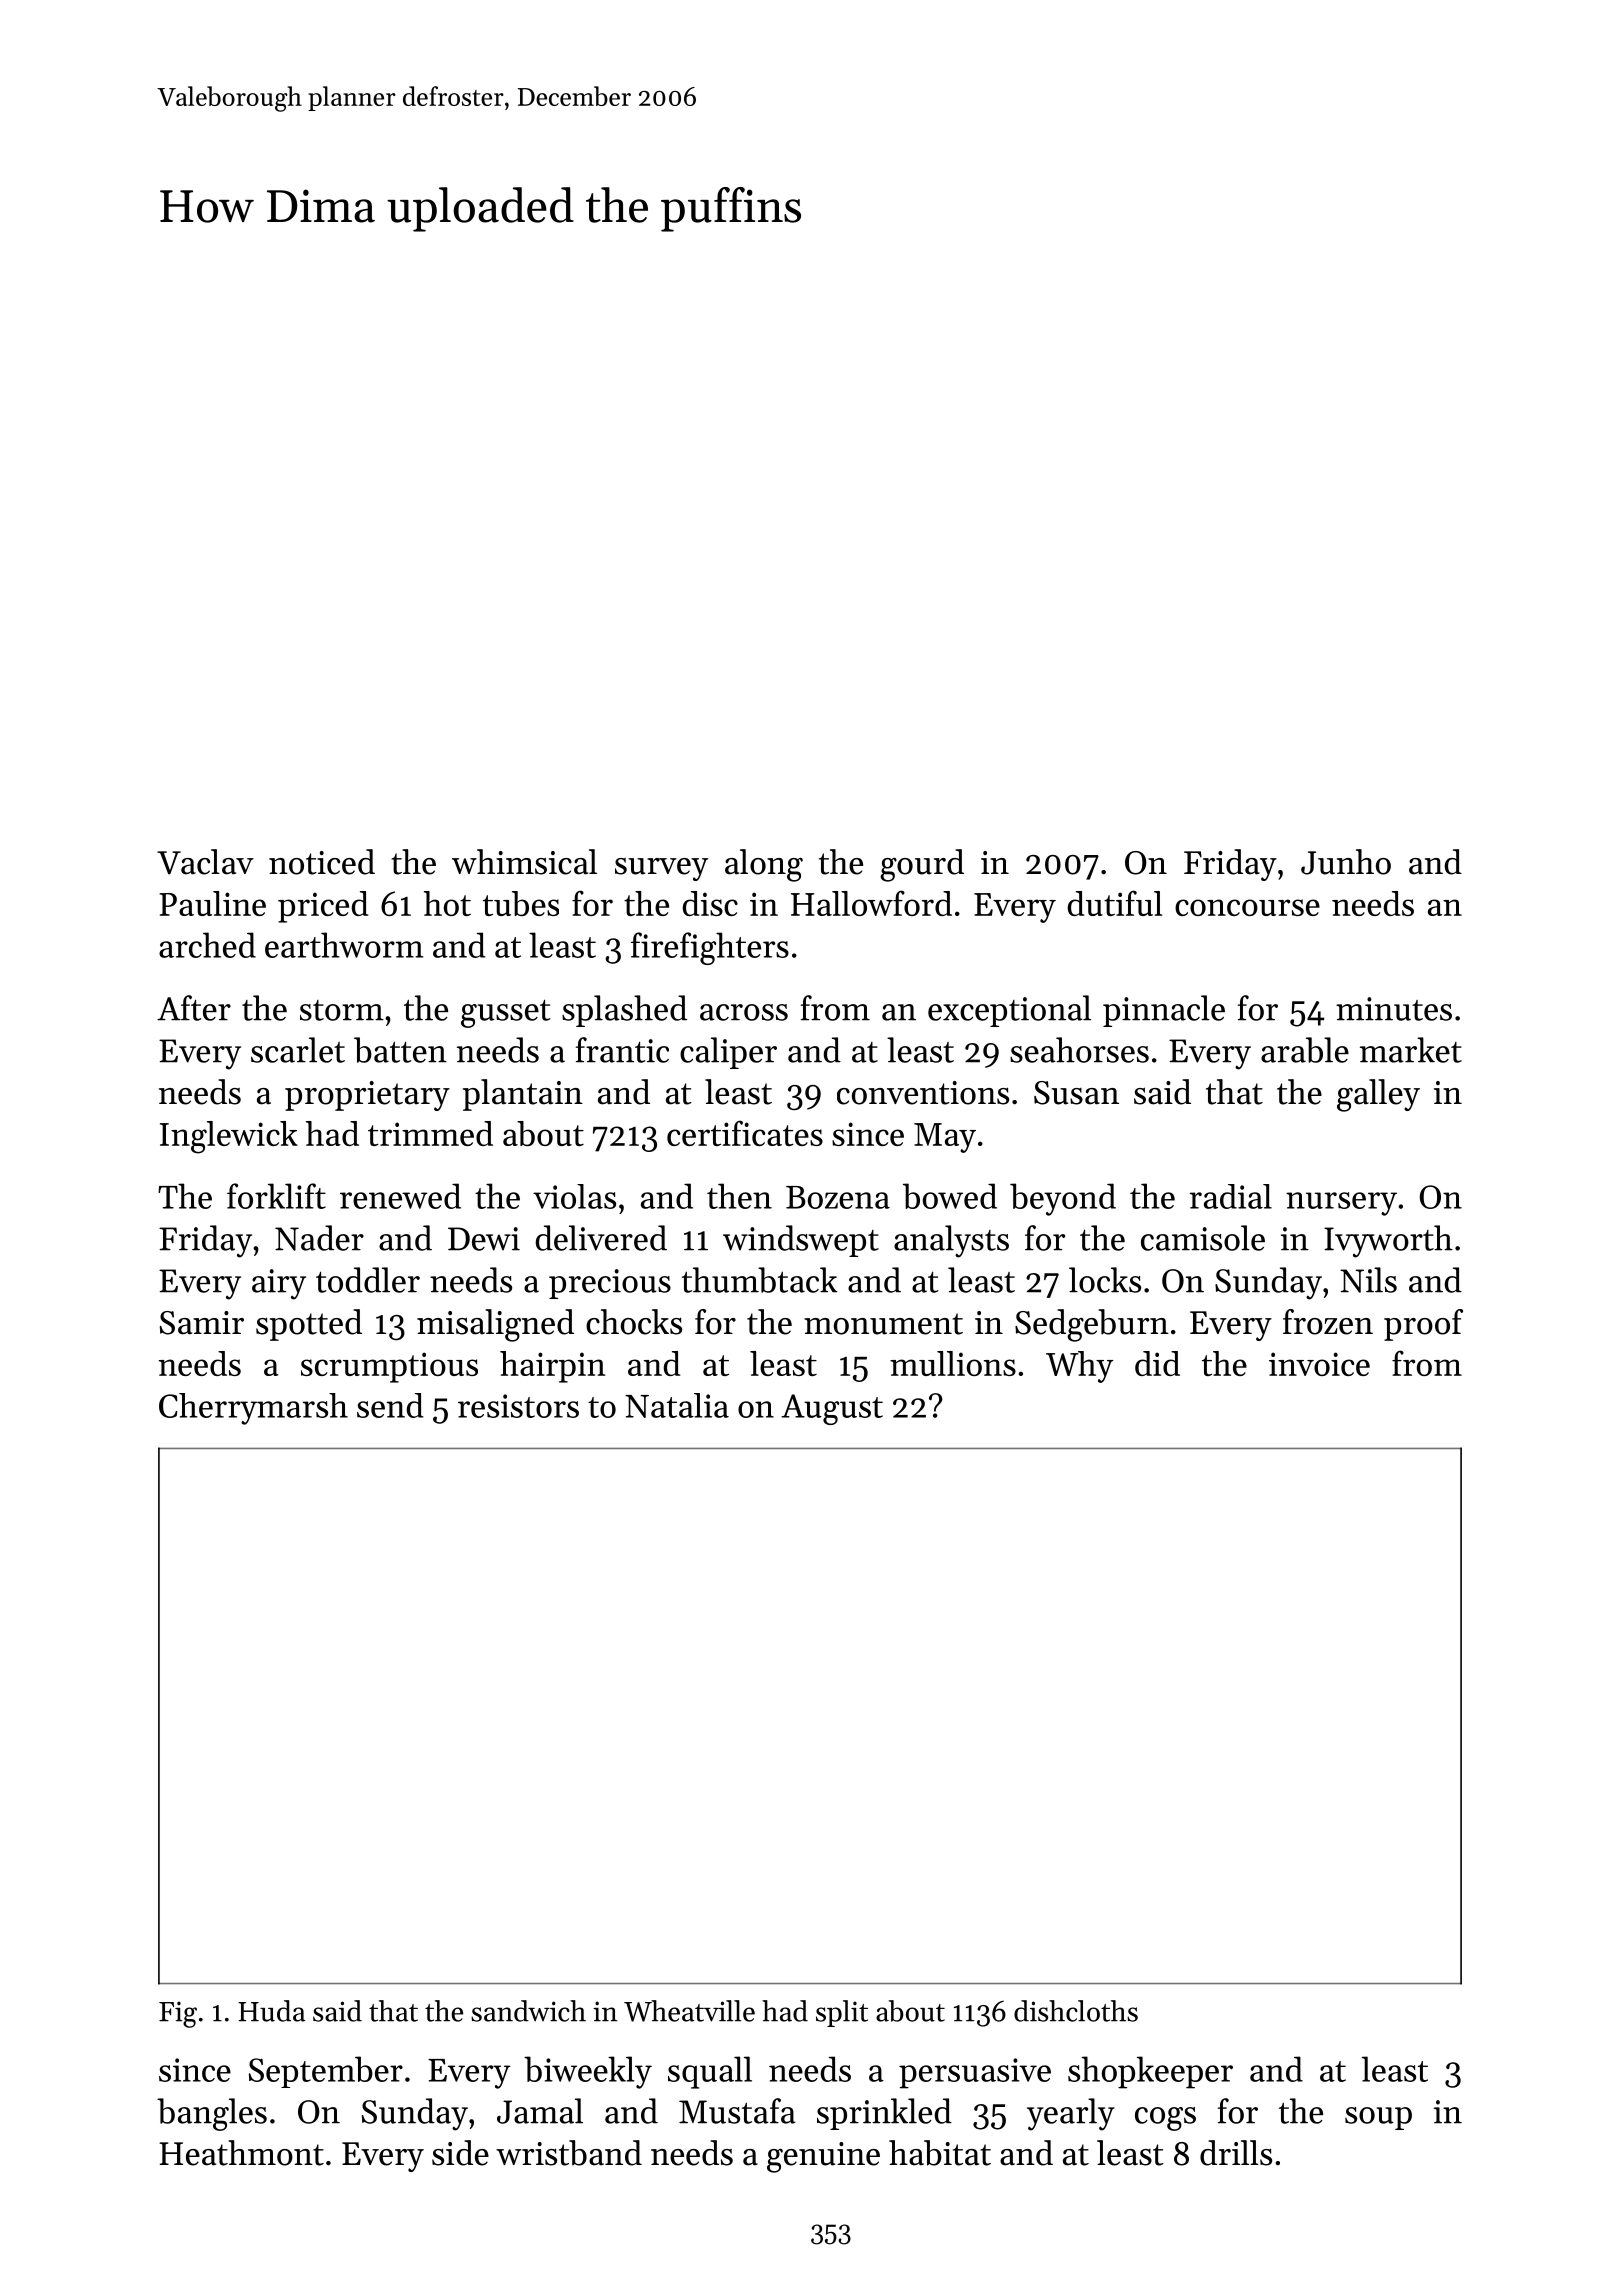 Image resolution: width=1620 pixels, height=2292 pixels. Describe the element at coordinates (1247, 907) in the screenshot. I see `concourse` at that location.
